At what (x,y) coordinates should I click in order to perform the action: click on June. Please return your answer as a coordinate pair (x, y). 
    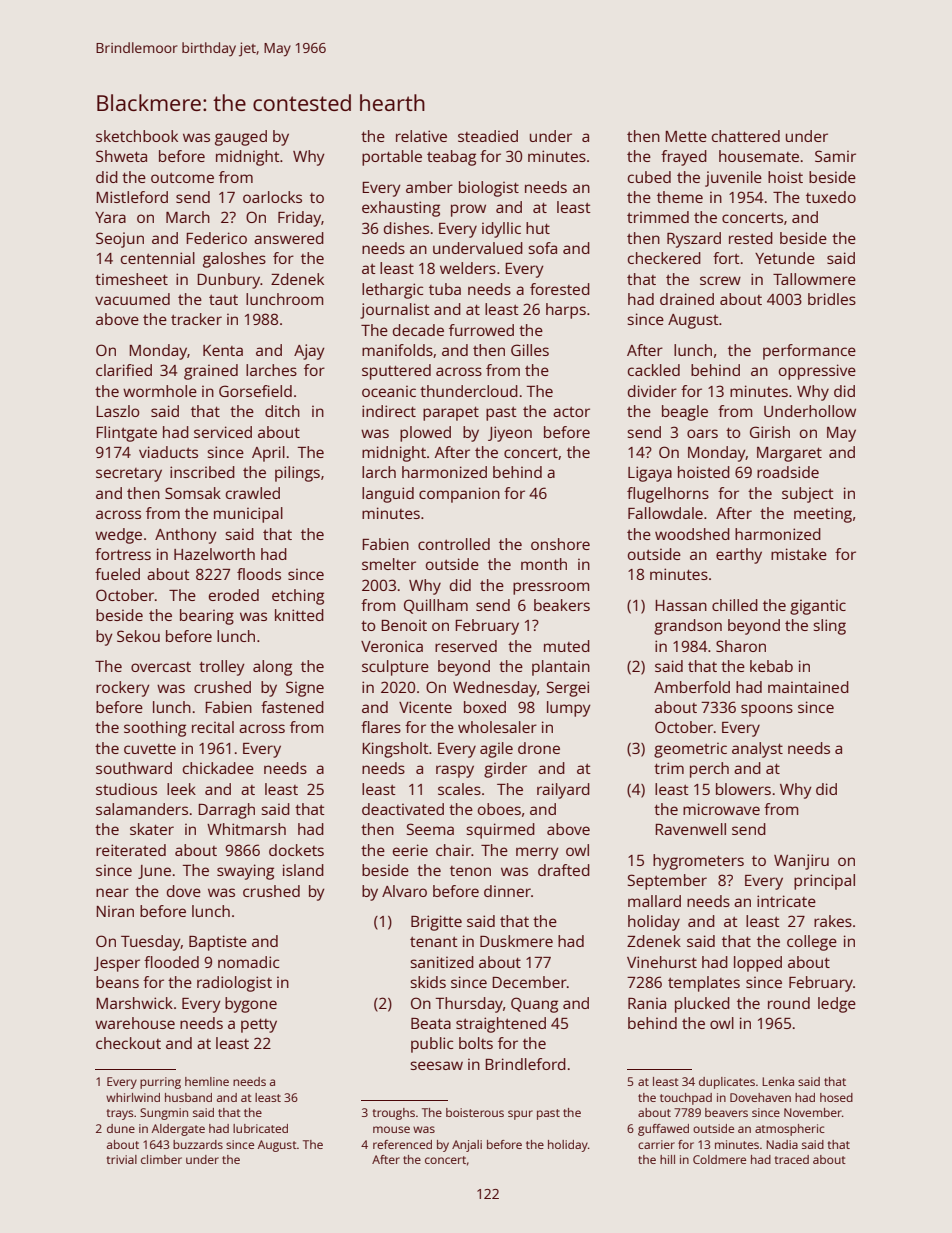
    Looking at the image, I should click on (154, 872).
